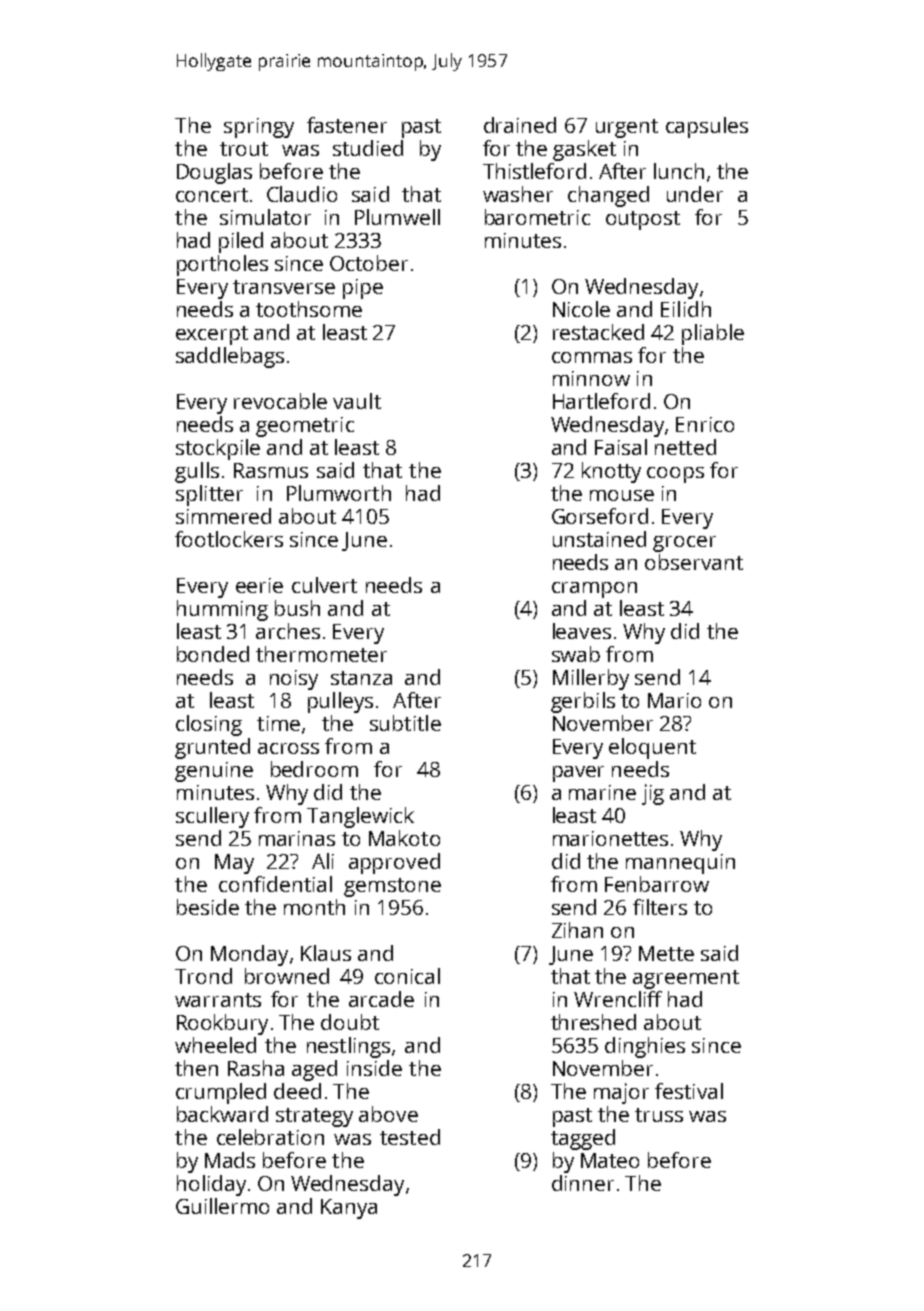 This page has height=1311, width=924. I want to click on Eilidh, so click(686, 309).
